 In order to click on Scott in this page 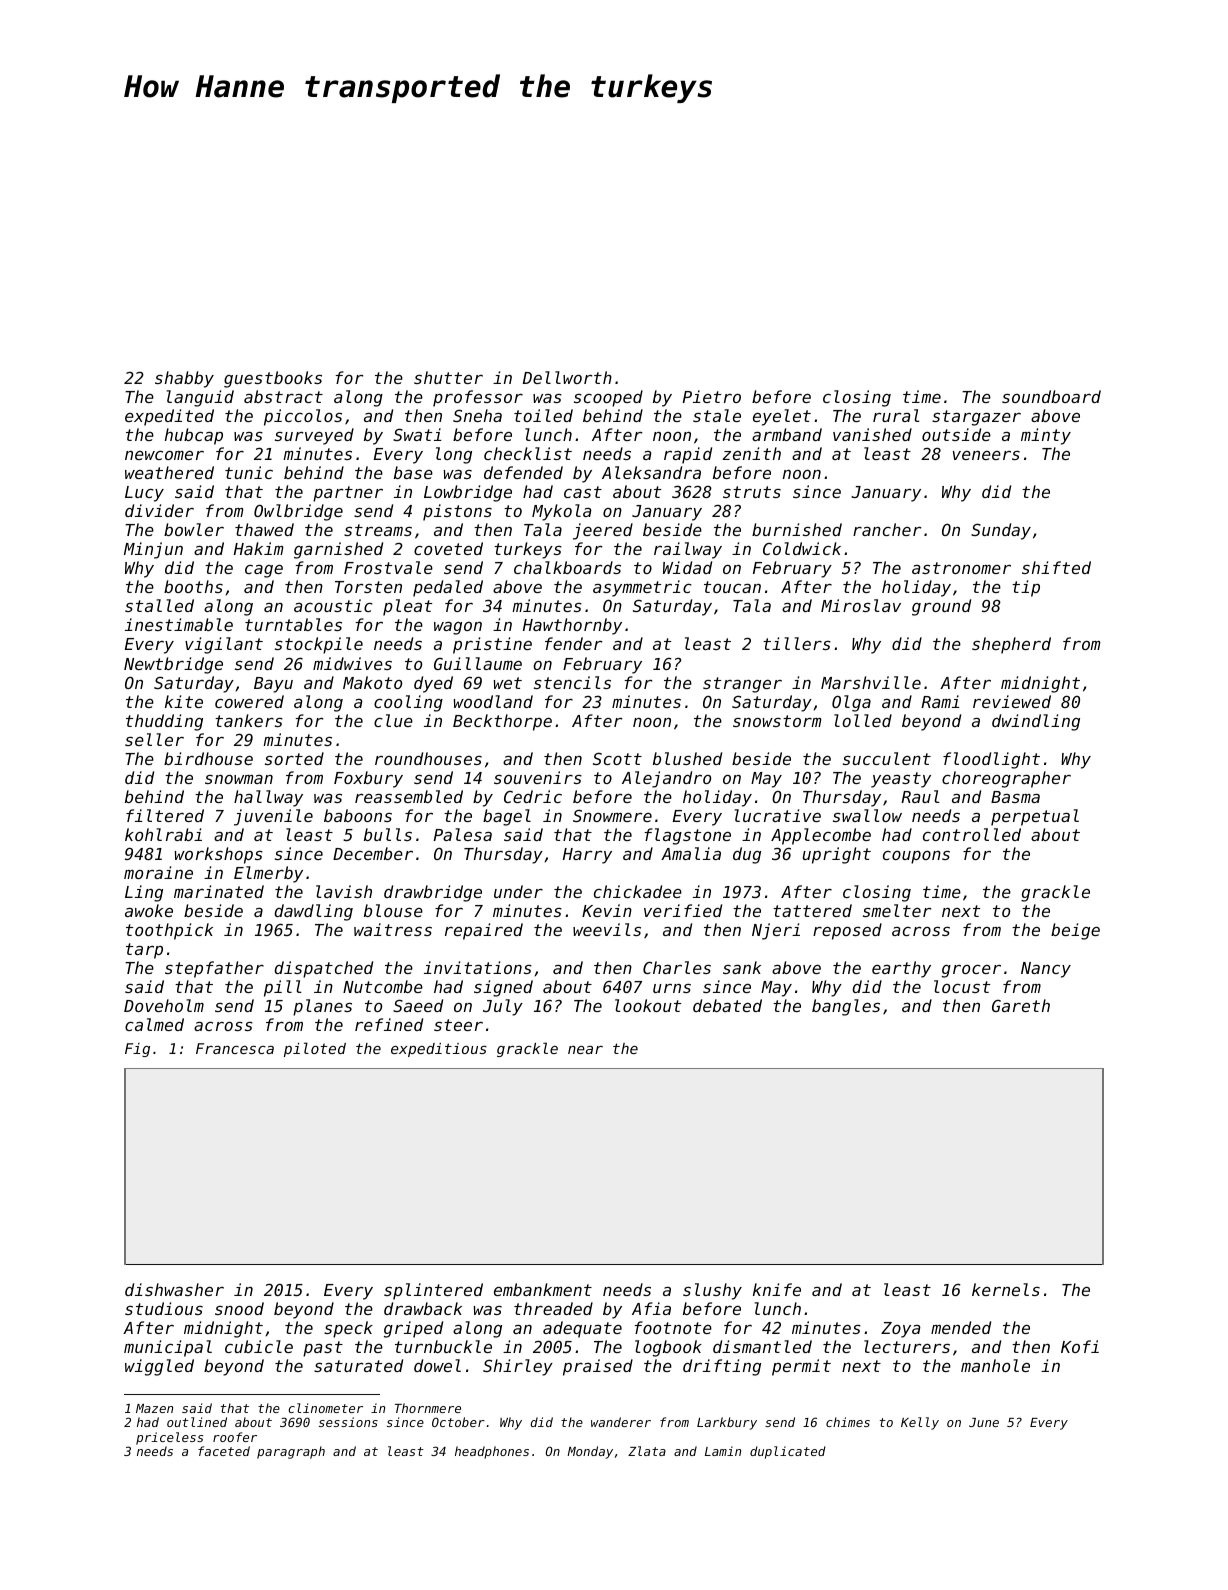, I will do `click(617, 758)`.
